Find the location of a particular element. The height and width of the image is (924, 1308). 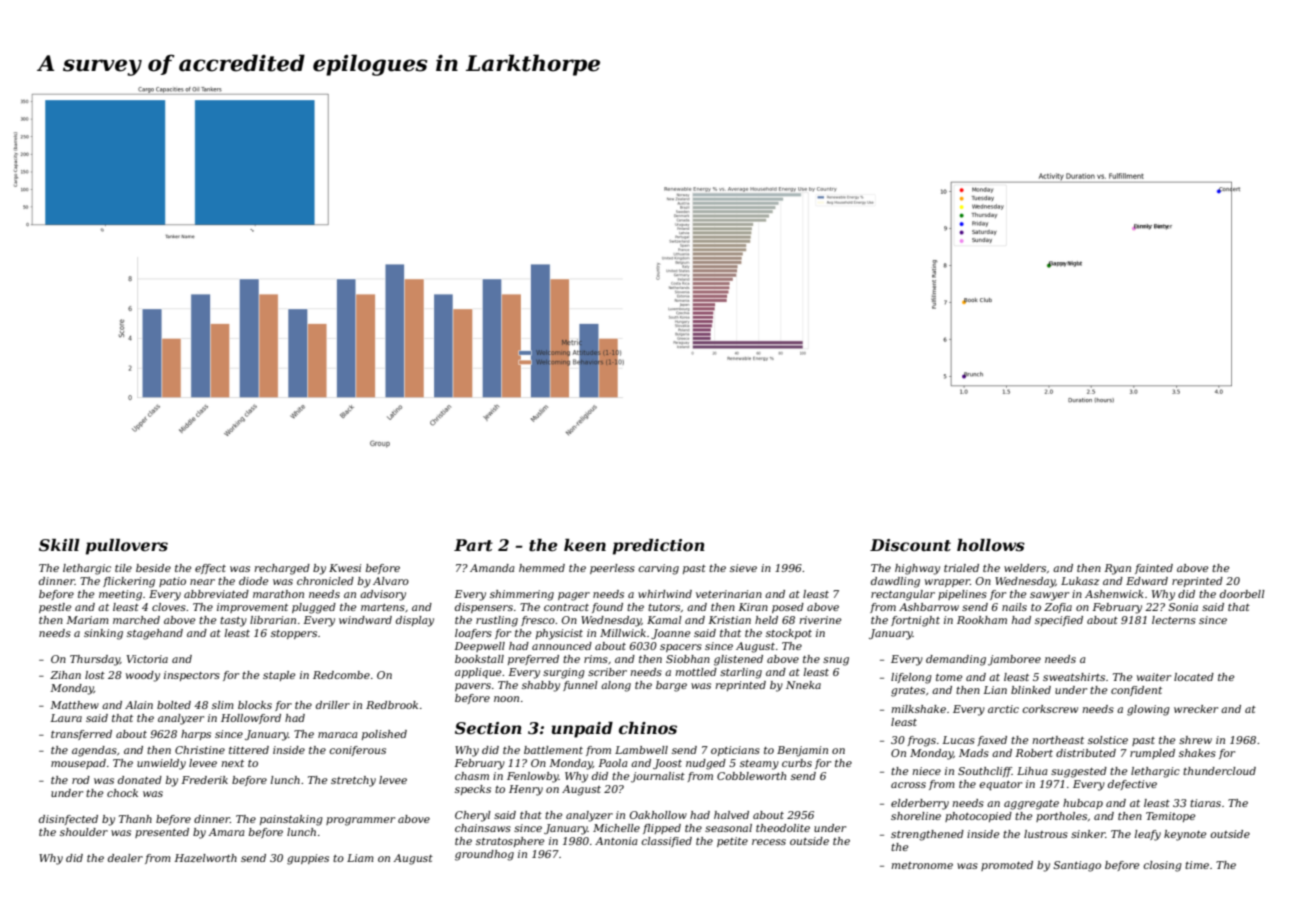

polished is located at coordinates (384, 735).
